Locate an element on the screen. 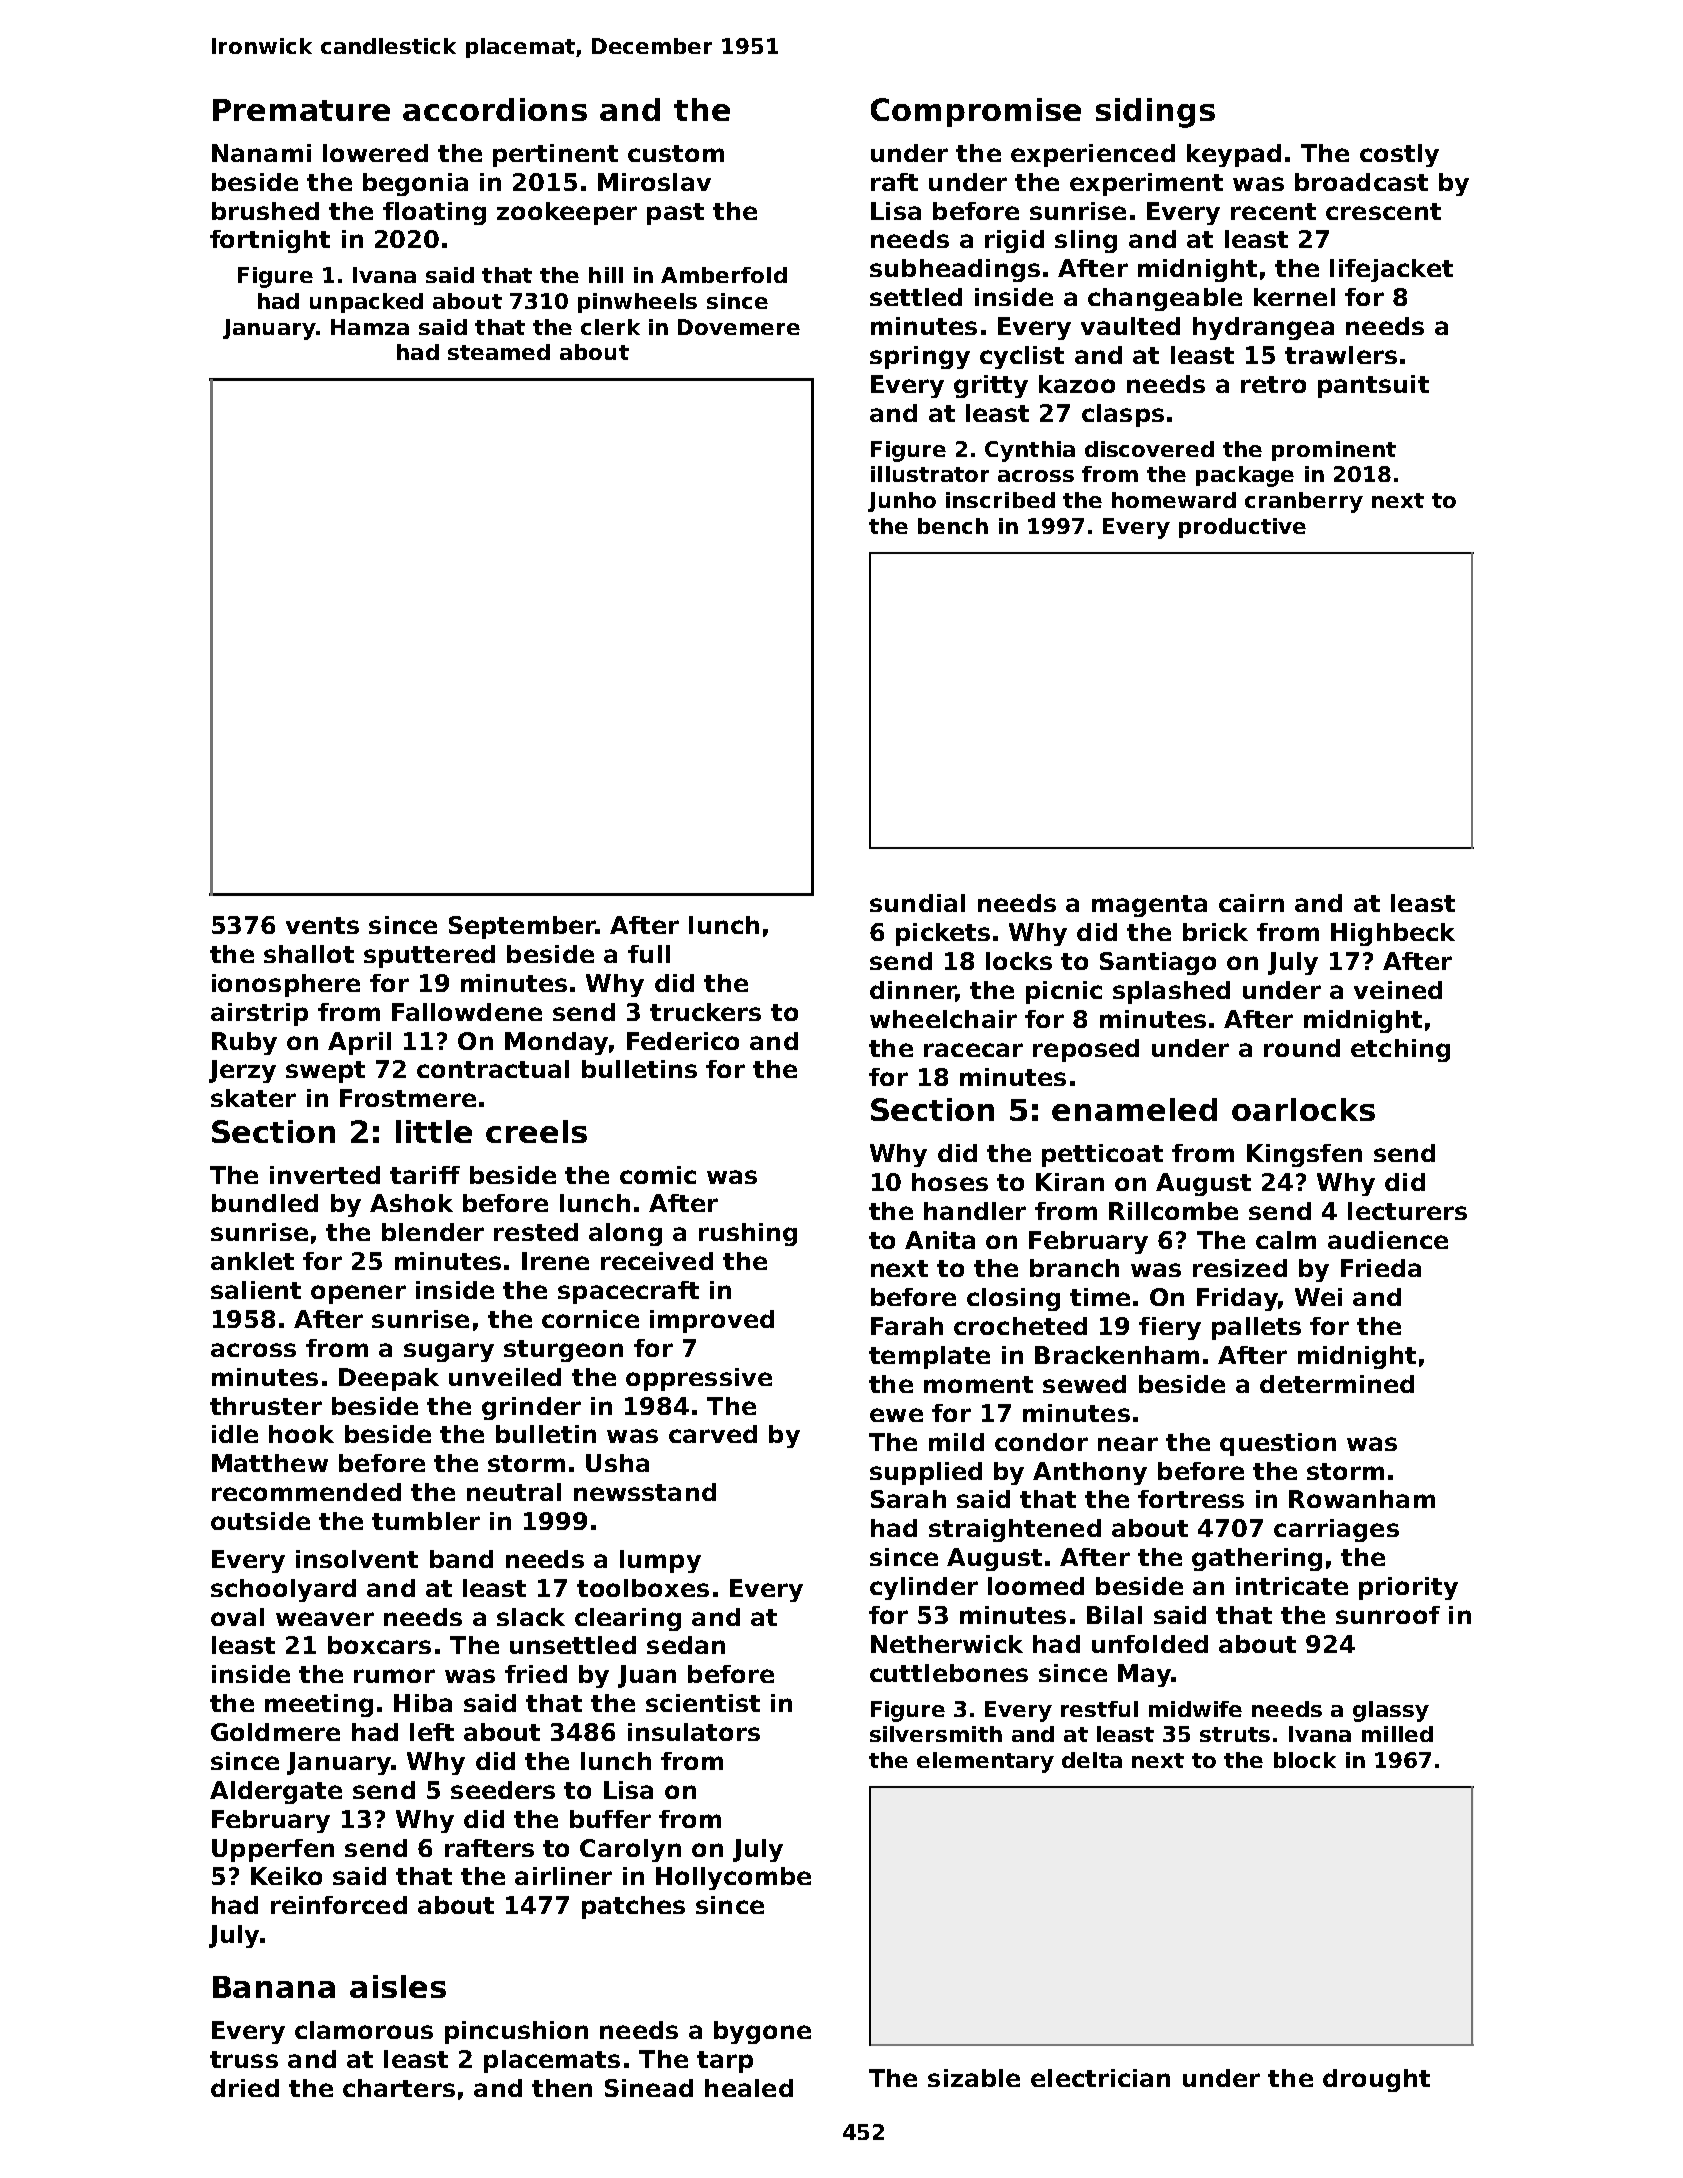  productive is located at coordinates (1242, 528).
